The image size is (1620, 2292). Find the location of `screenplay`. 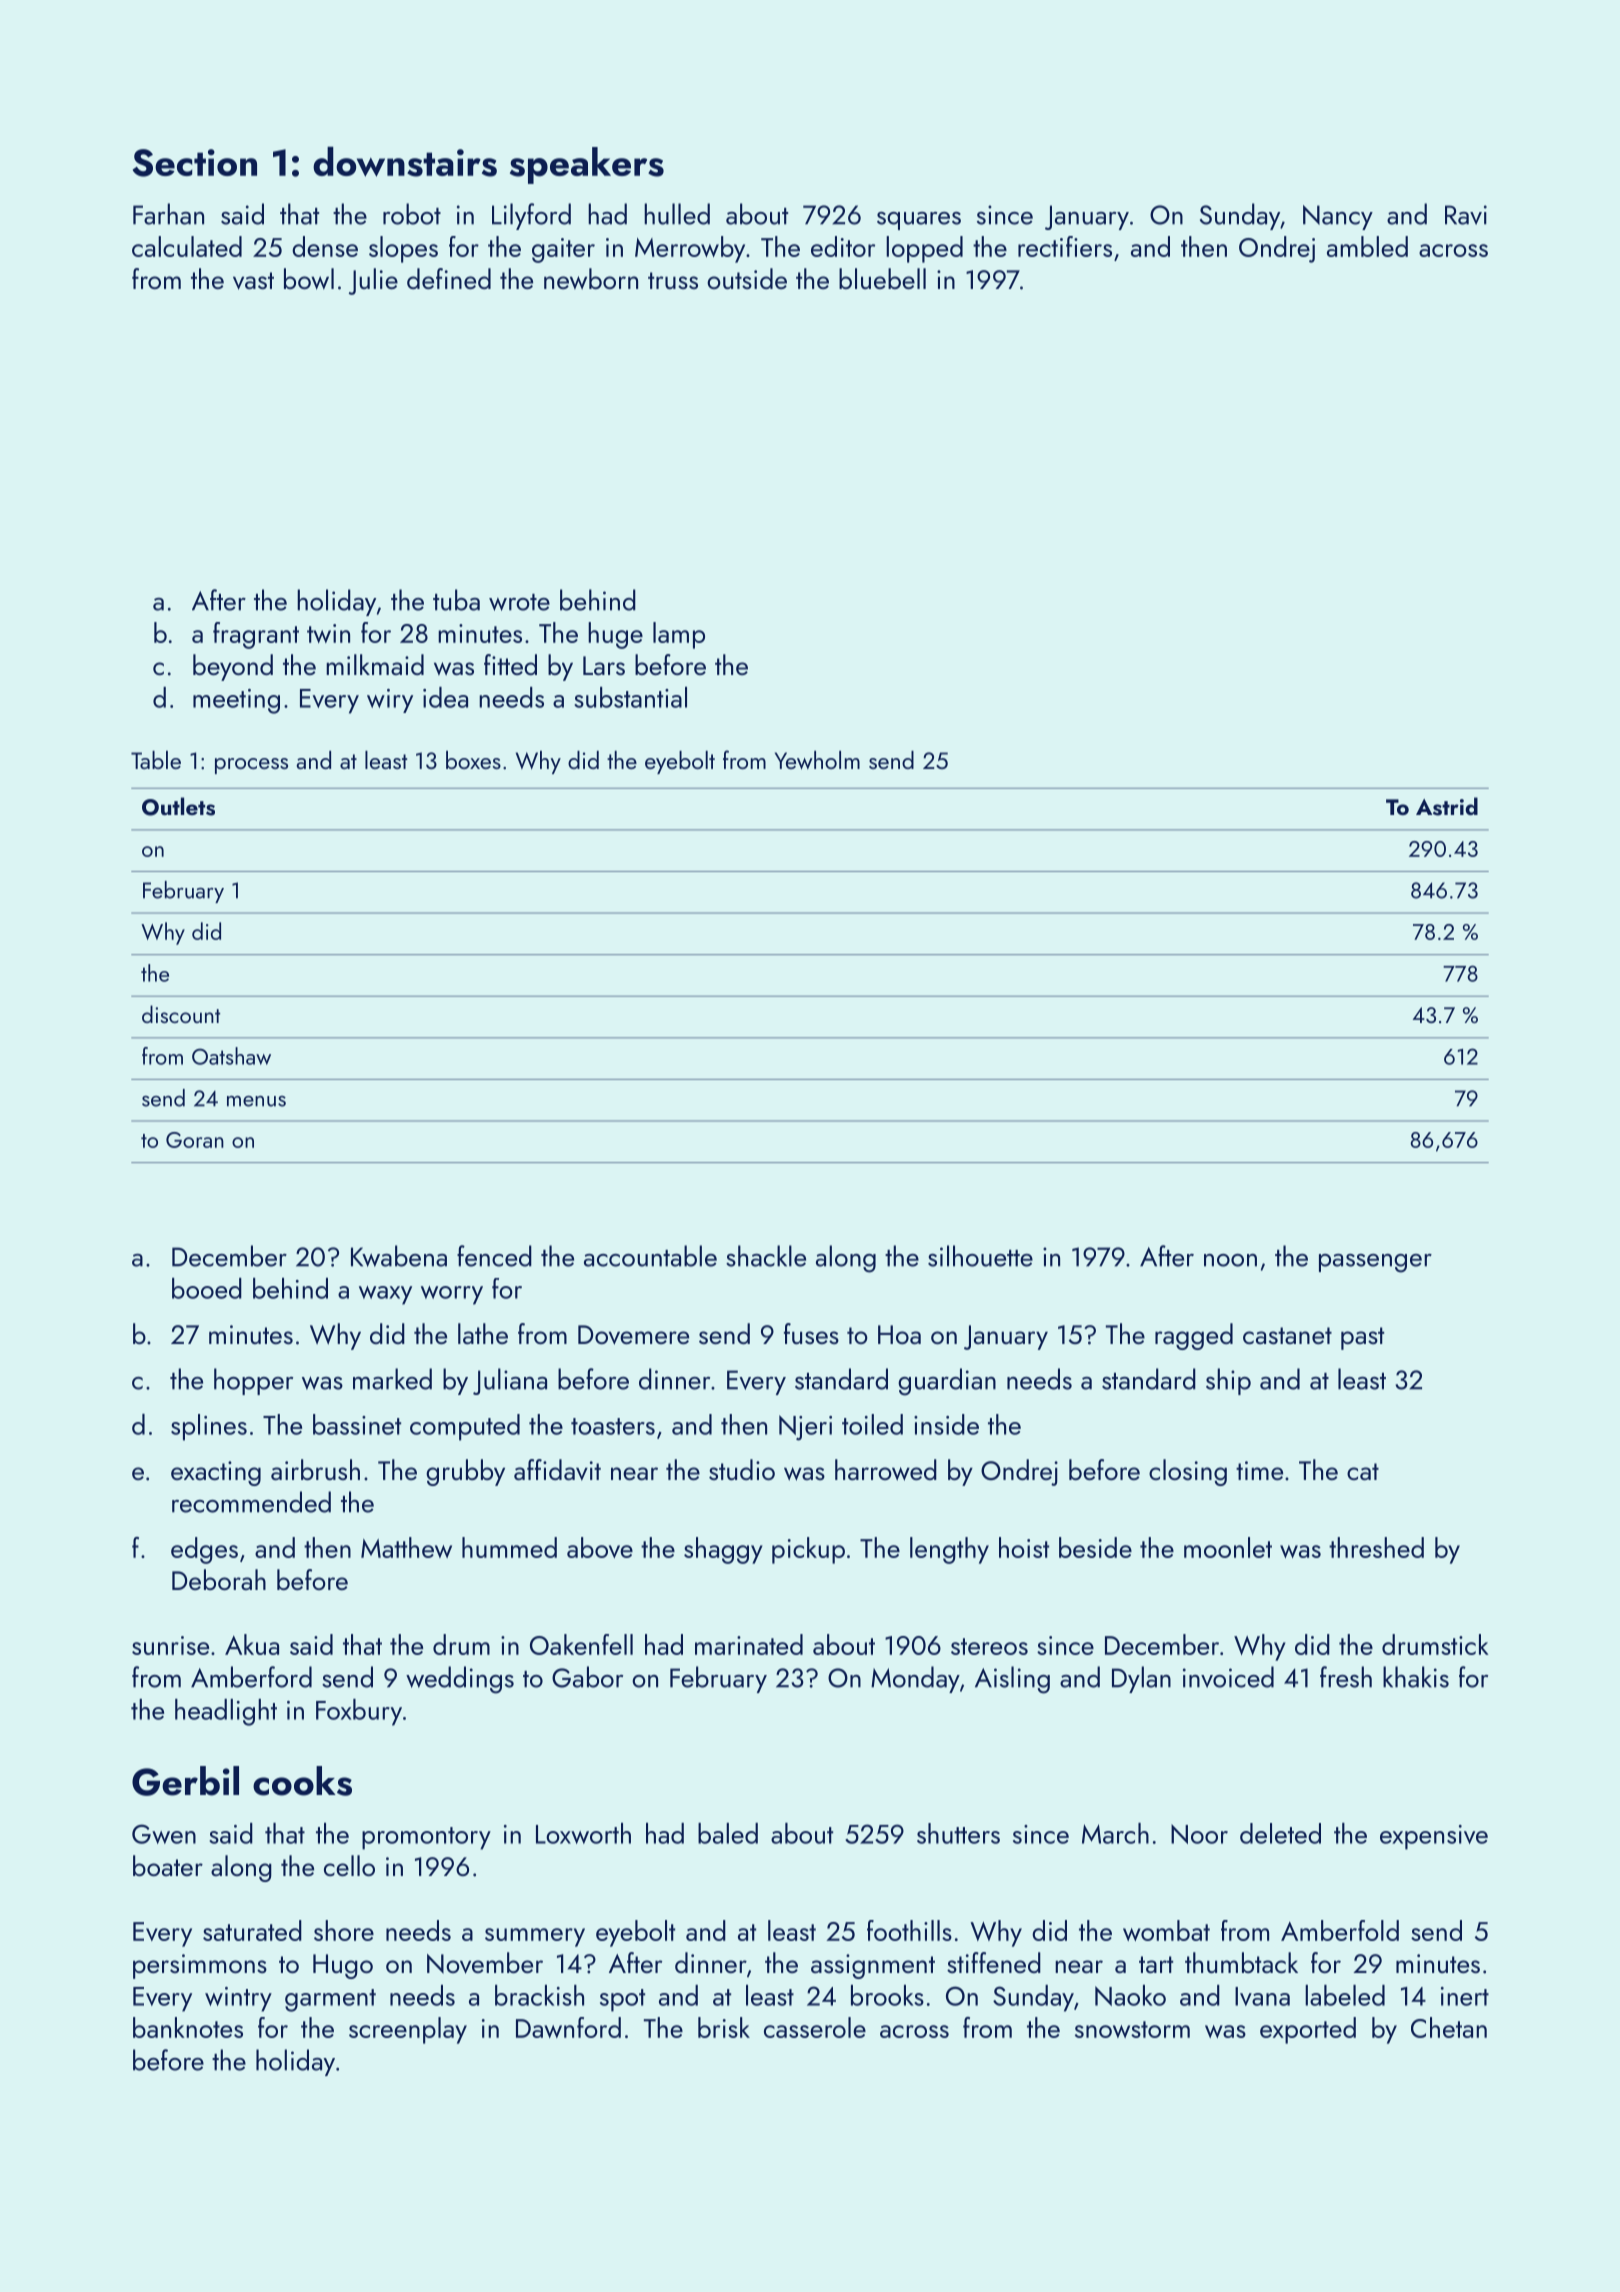

screenplay is located at coordinates (408, 2030).
